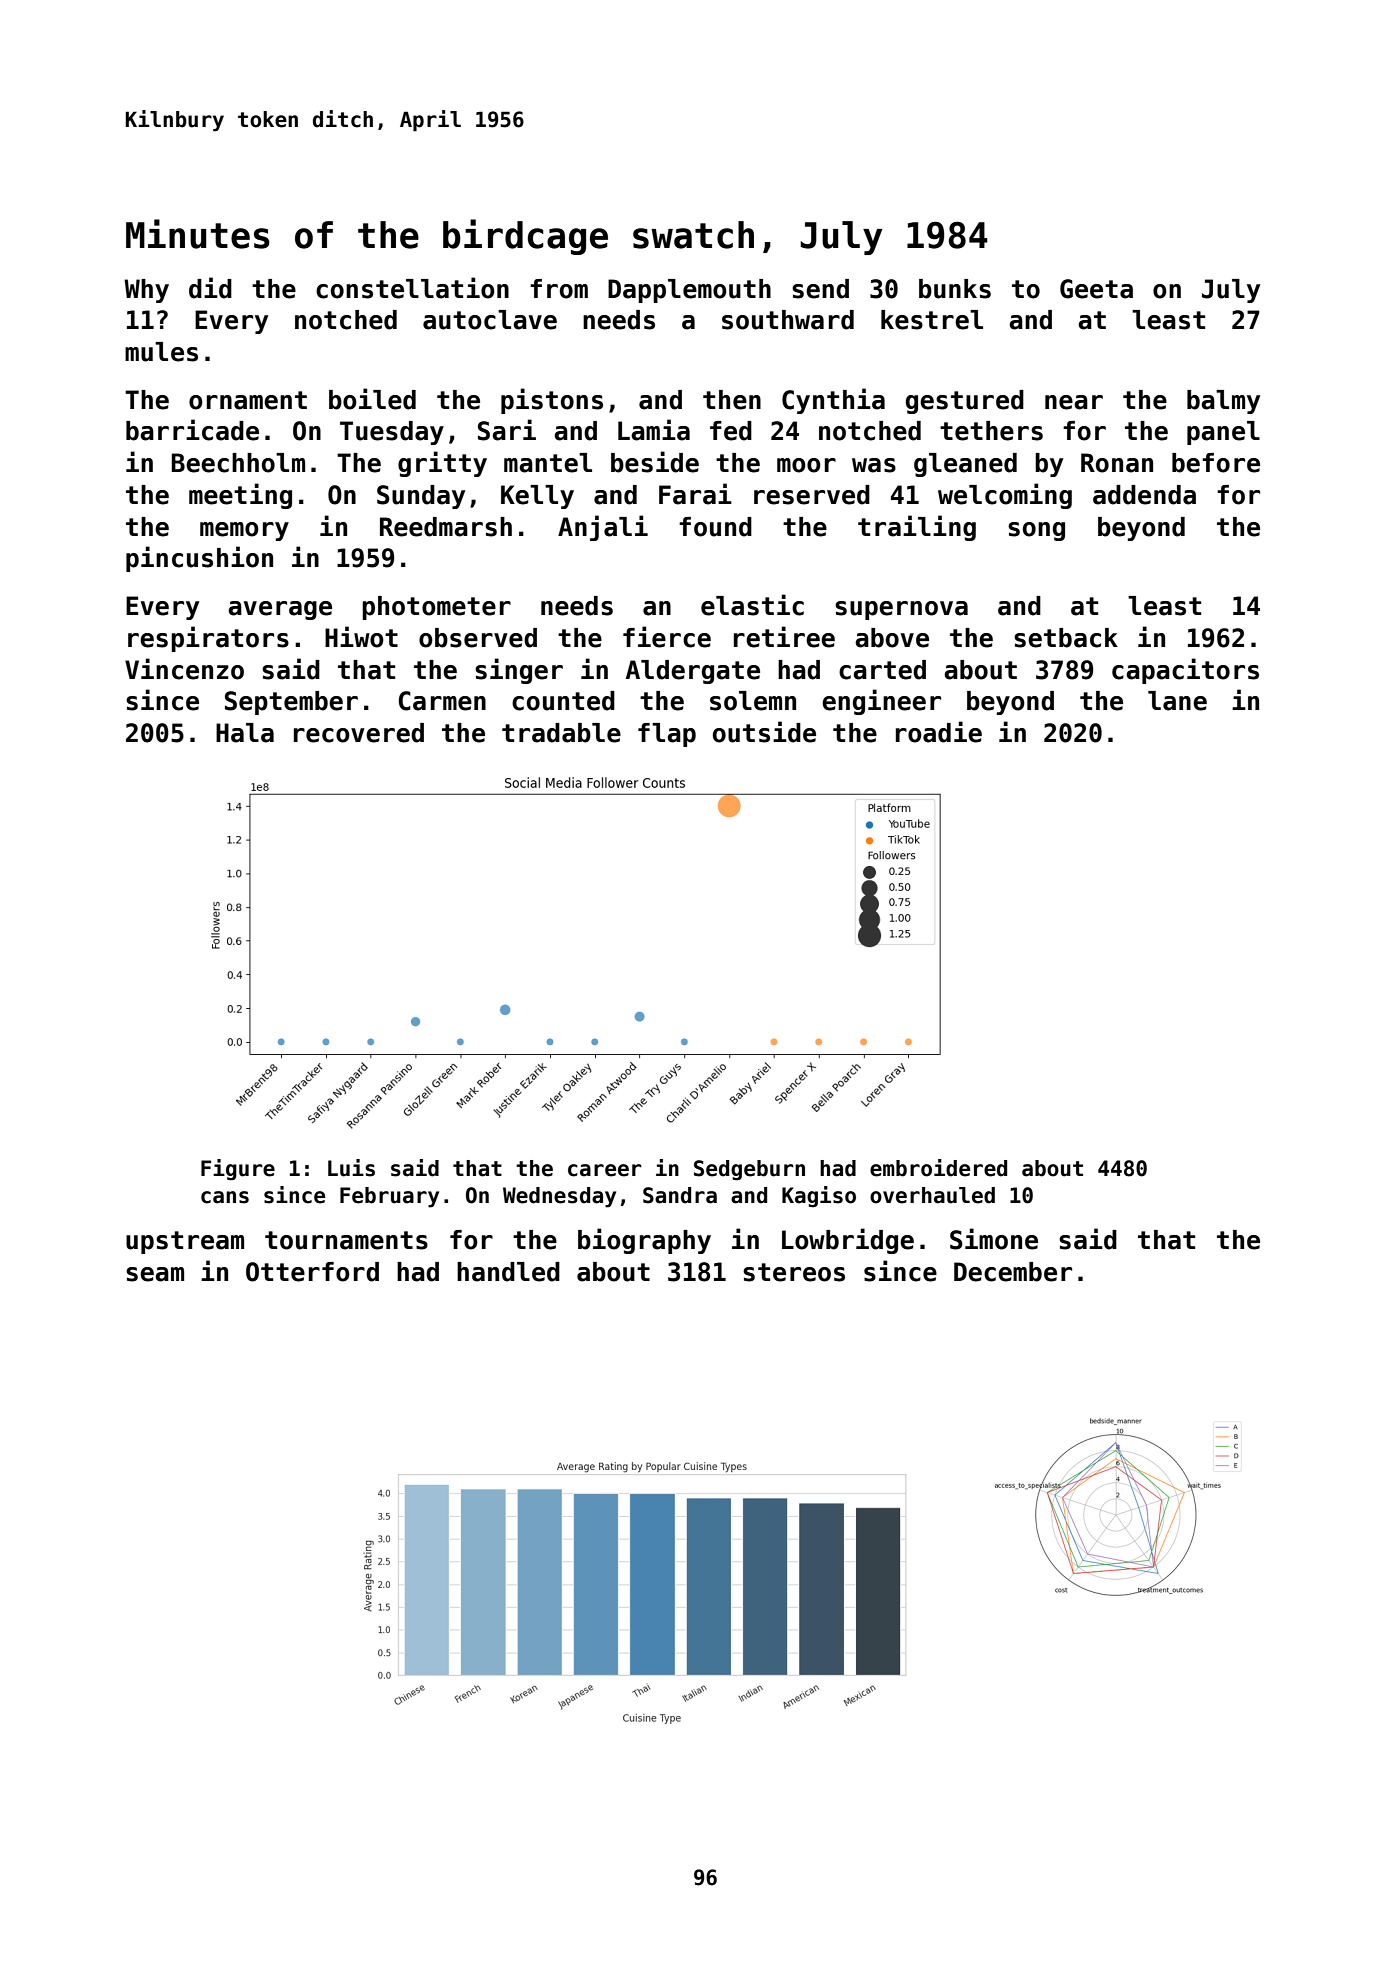  What do you see at coordinates (788, 320) in the screenshot?
I see `southward` at bounding box center [788, 320].
